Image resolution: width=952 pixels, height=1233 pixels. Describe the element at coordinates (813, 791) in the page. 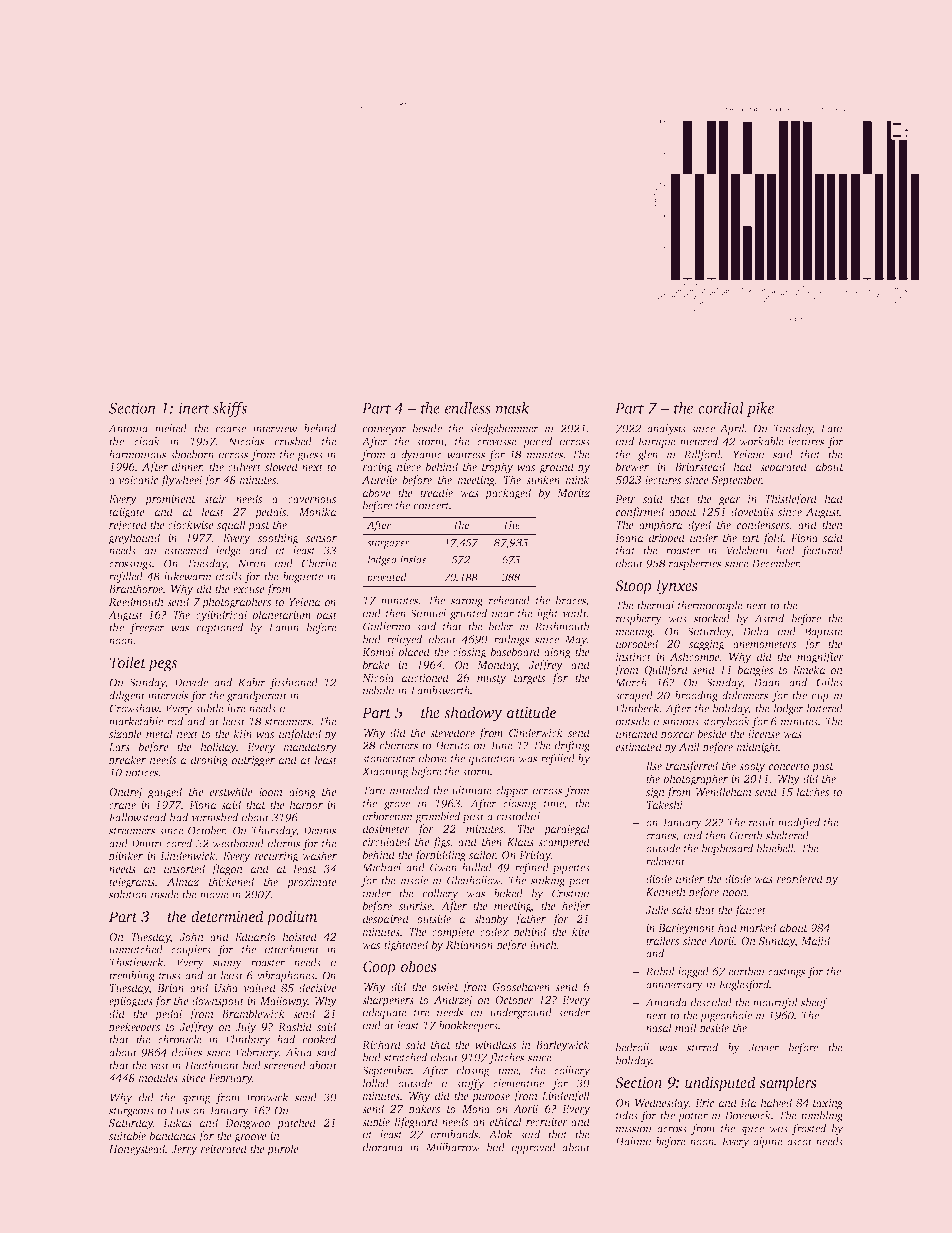

I see `latches` at that location.
